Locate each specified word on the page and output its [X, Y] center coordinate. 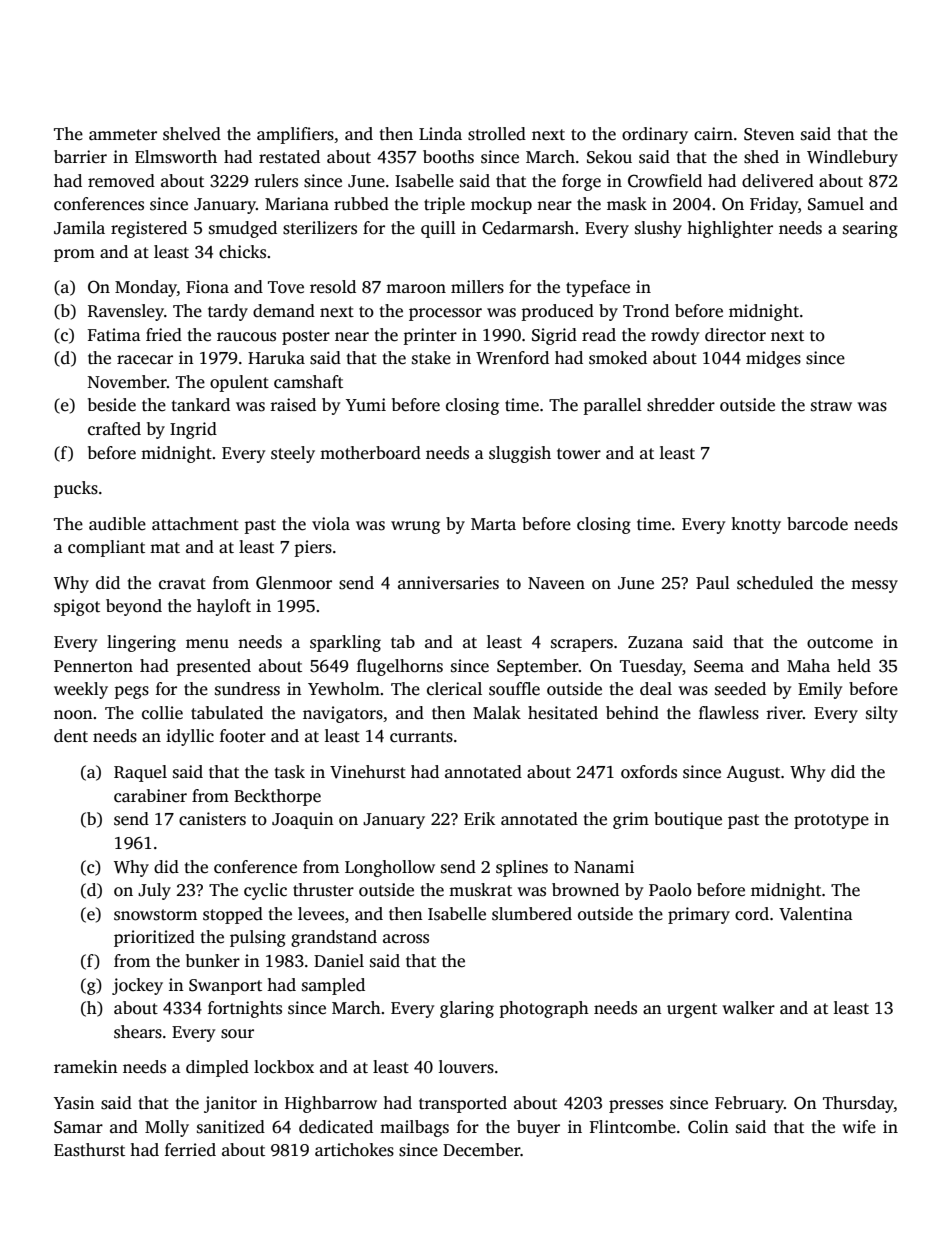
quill [438, 229]
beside [112, 405]
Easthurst [89, 1150]
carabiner [150, 796]
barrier [80, 157]
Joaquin [303, 820]
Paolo [670, 890]
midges [773, 359]
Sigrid [554, 336]
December [482, 1150]
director [735, 335]
